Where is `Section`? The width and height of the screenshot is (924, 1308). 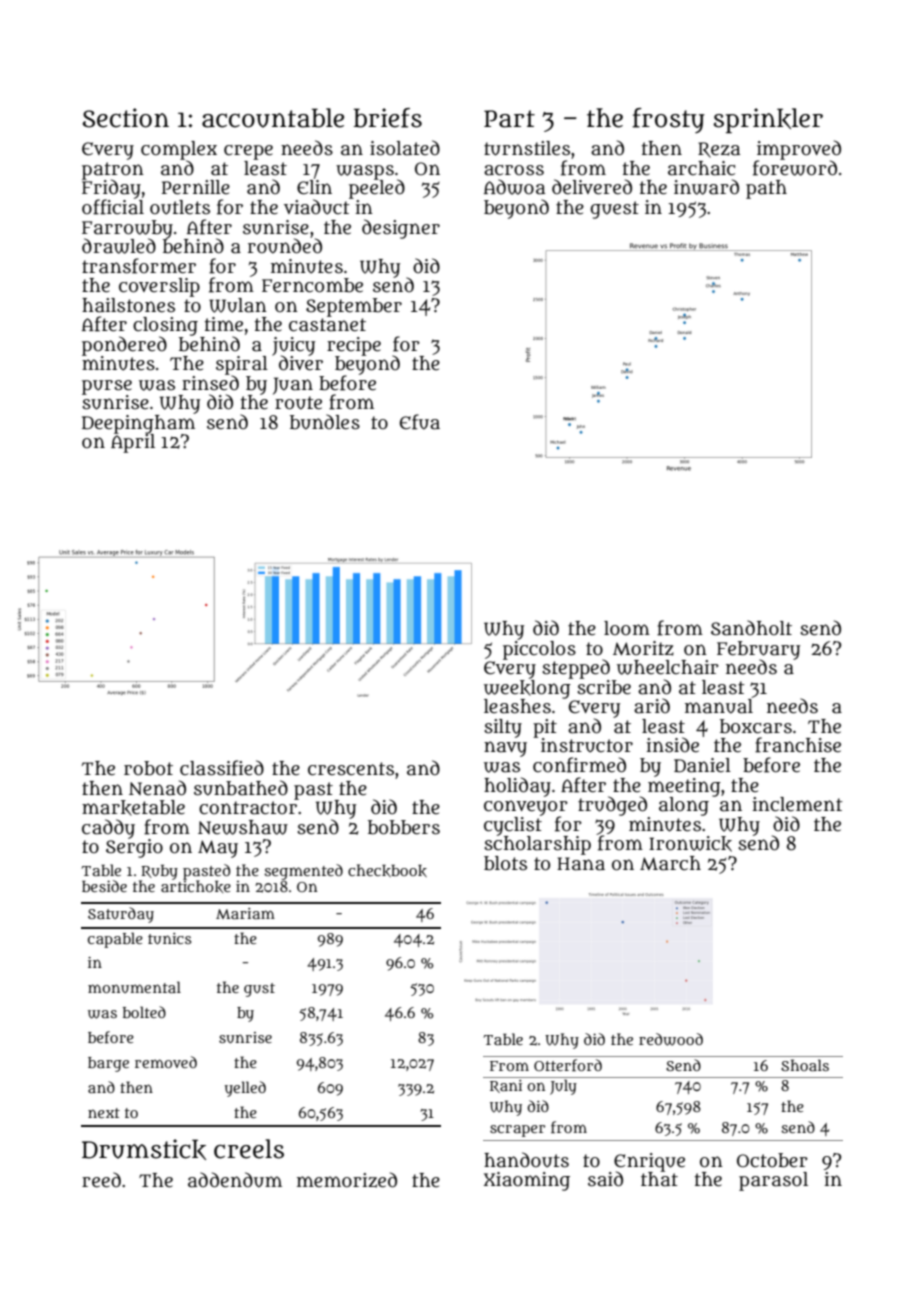 Section is located at coordinates (125, 118).
